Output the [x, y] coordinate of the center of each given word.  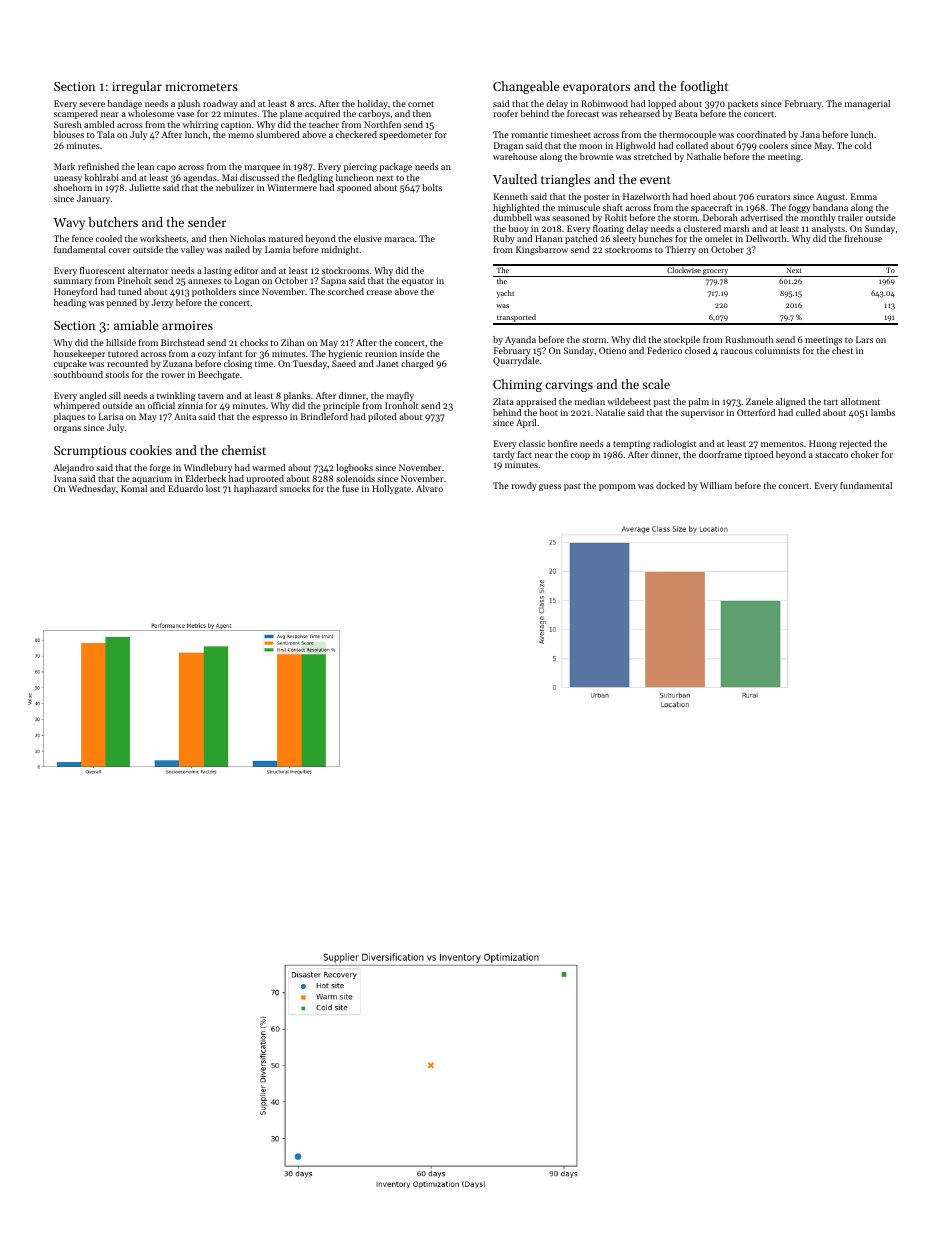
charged [417, 364]
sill [115, 395]
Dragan [508, 146]
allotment [860, 401]
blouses [69, 134]
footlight [704, 87]
